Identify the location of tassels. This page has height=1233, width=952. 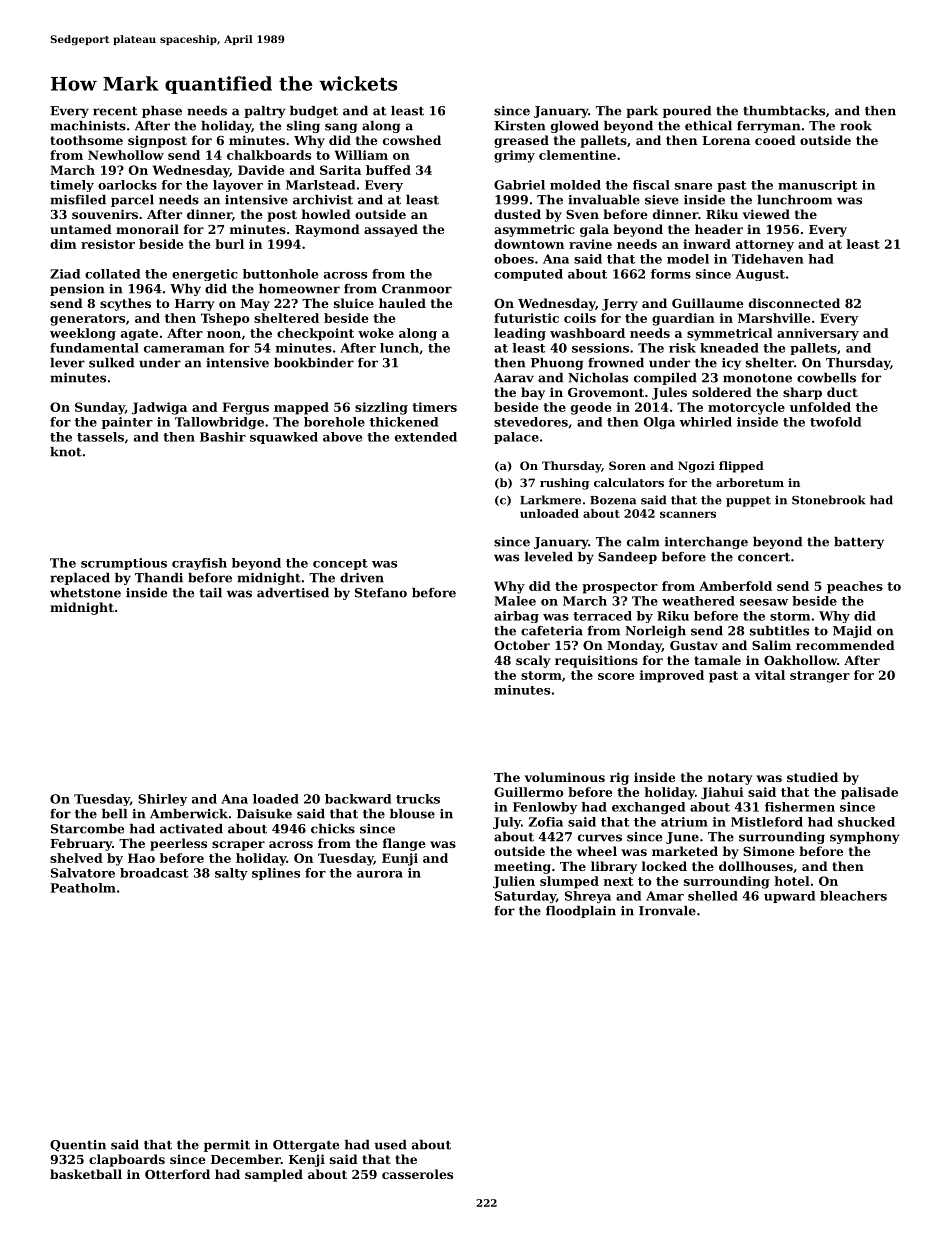
(100, 437).
